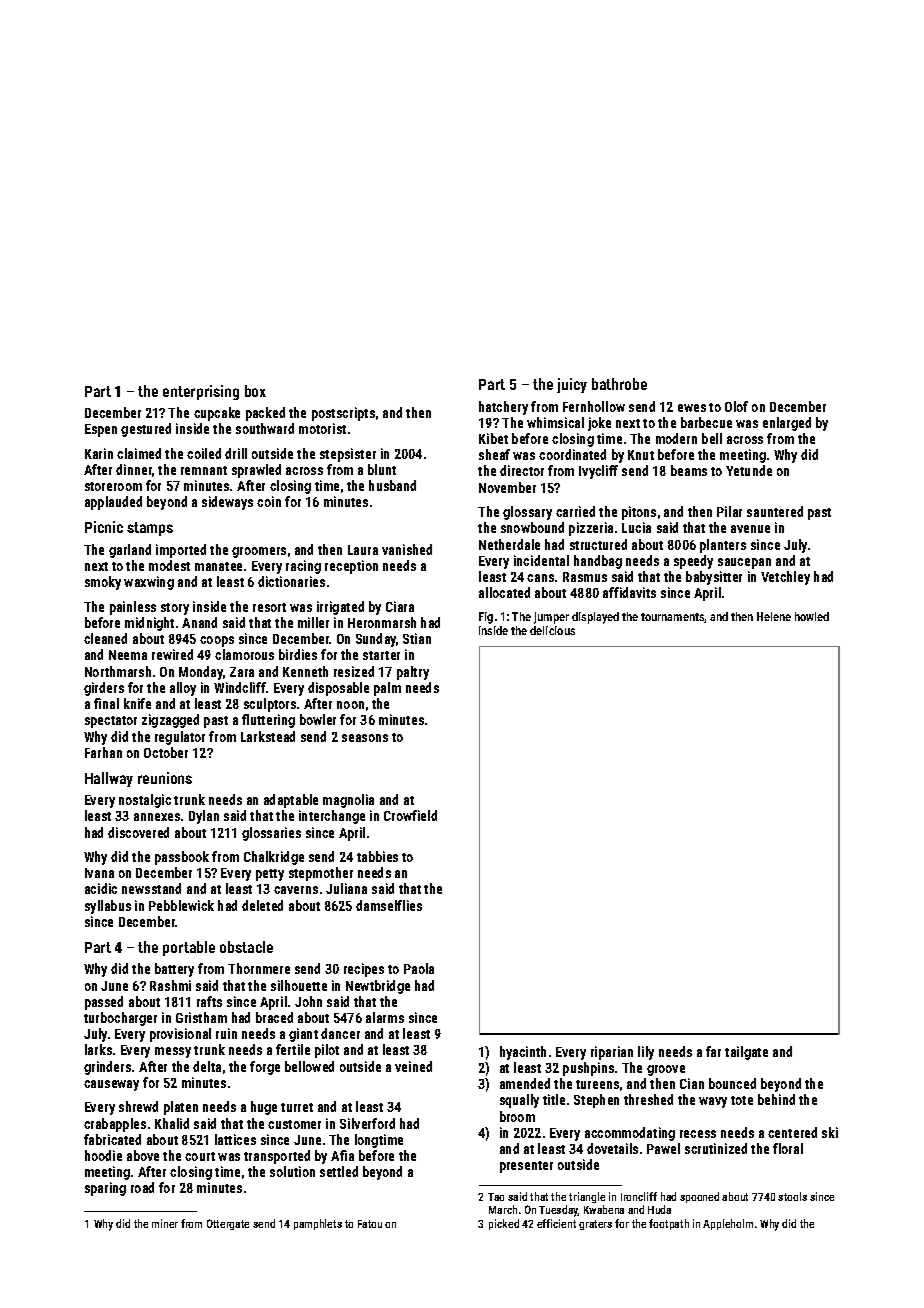 This document has width=924, height=1308. What do you see at coordinates (370, 1224) in the document?
I see `Fatou` at bounding box center [370, 1224].
